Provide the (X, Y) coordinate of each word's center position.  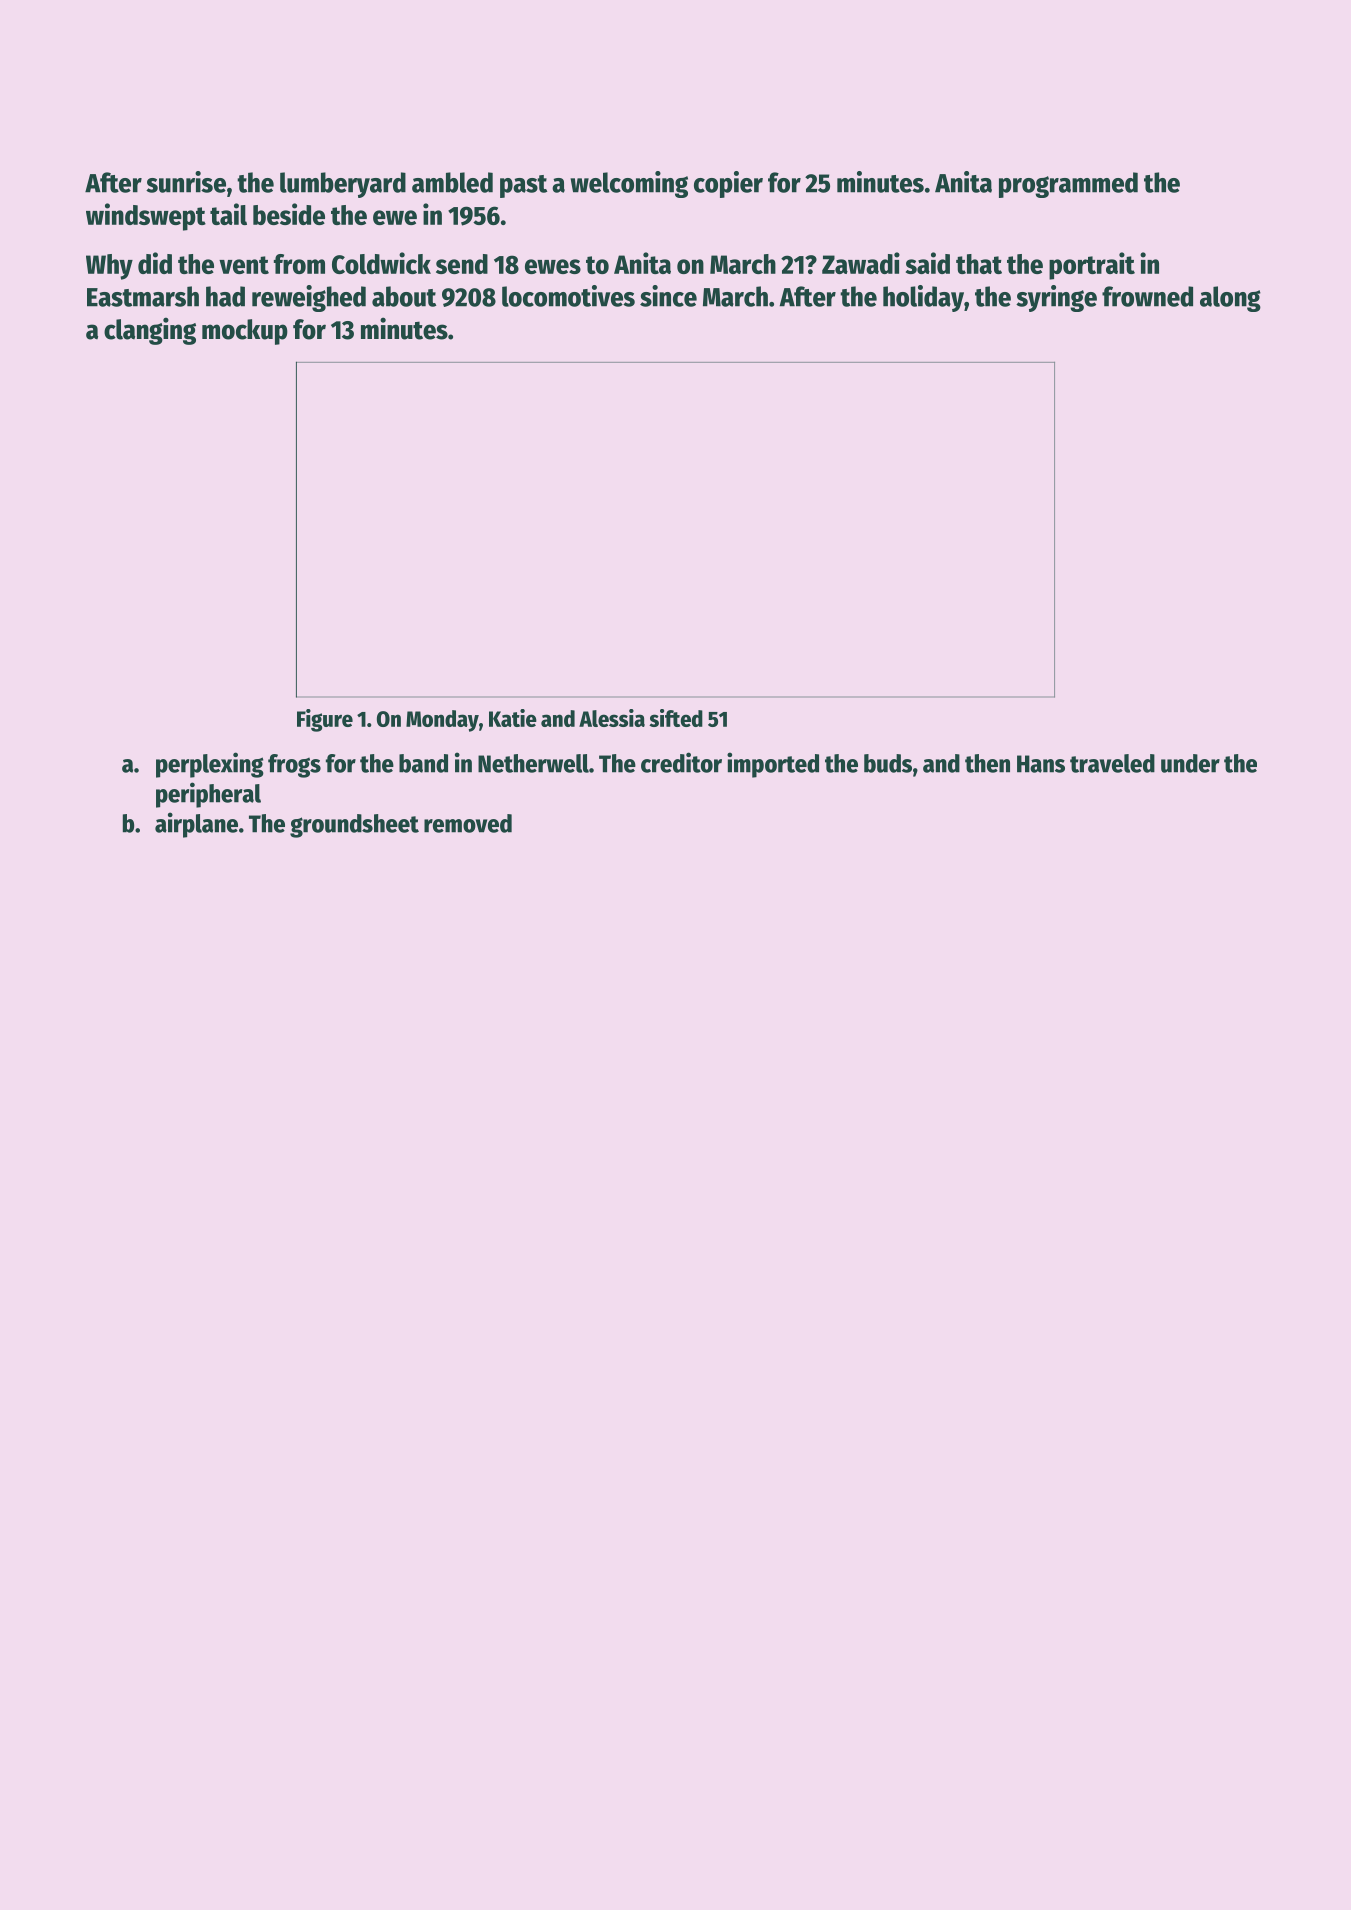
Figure (325, 720)
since (668, 296)
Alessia (612, 718)
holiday (923, 298)
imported (773, 765)
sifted (676, 718)
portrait (1092, 266)
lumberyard (343, 185)
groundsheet (354, 826)
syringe (1056, 298)
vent (244, 265)
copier (728, 184)
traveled (1112, 763)
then (987, 763)
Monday (442, 721)
